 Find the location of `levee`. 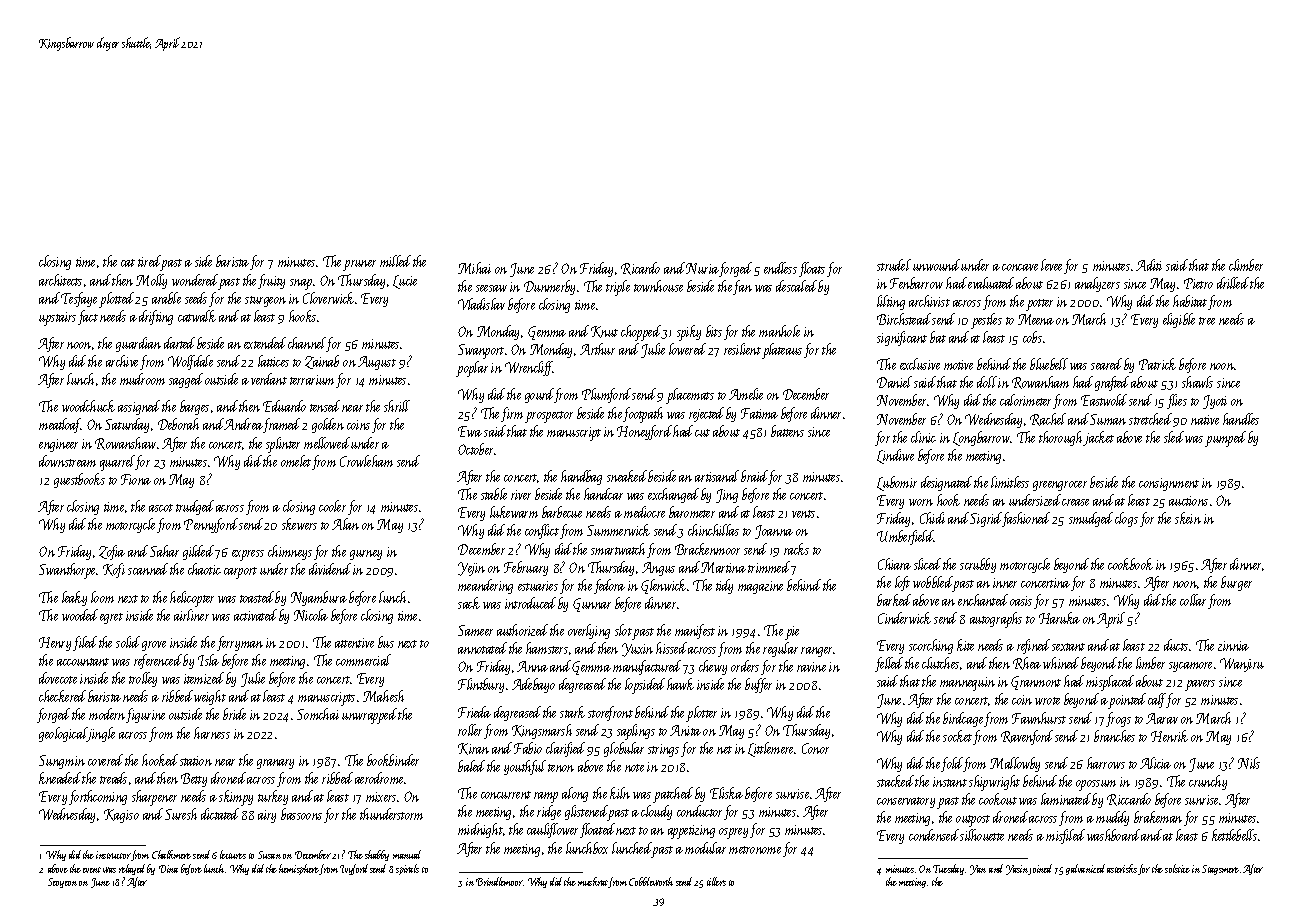

levee is located at coordinates (1051, 265).
